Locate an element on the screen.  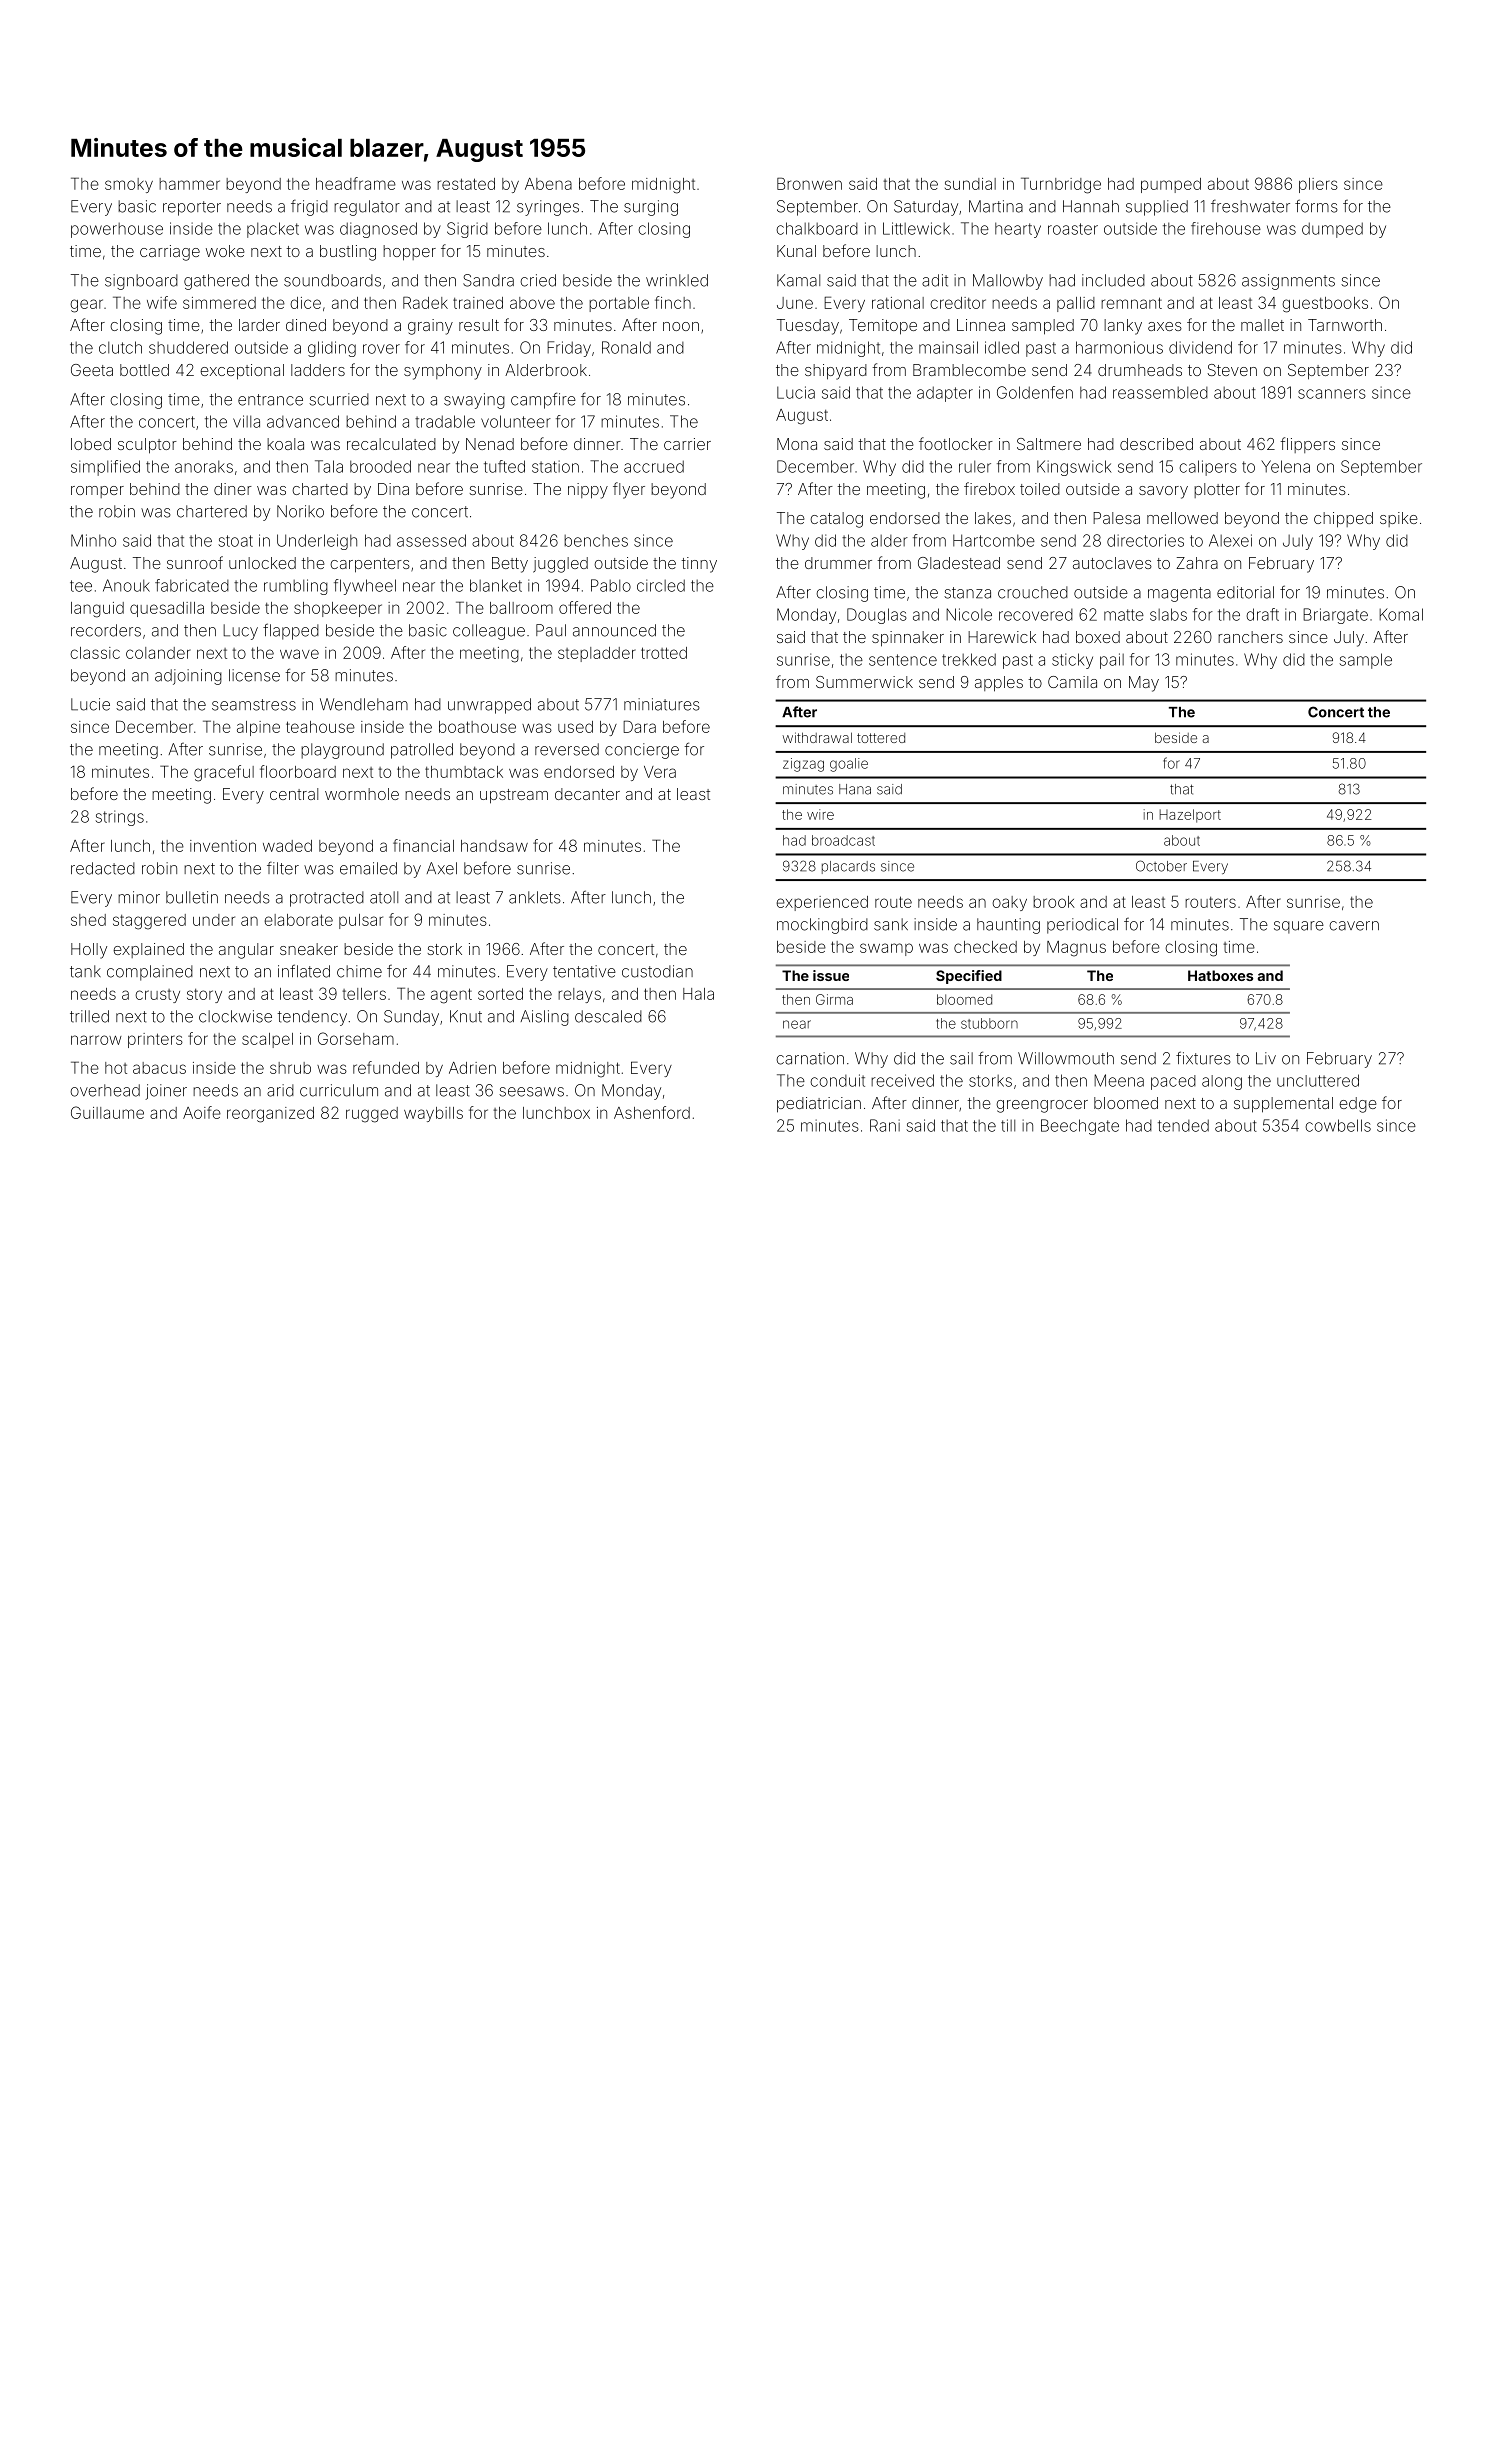
smoky is located at coordinates (129, 185).
